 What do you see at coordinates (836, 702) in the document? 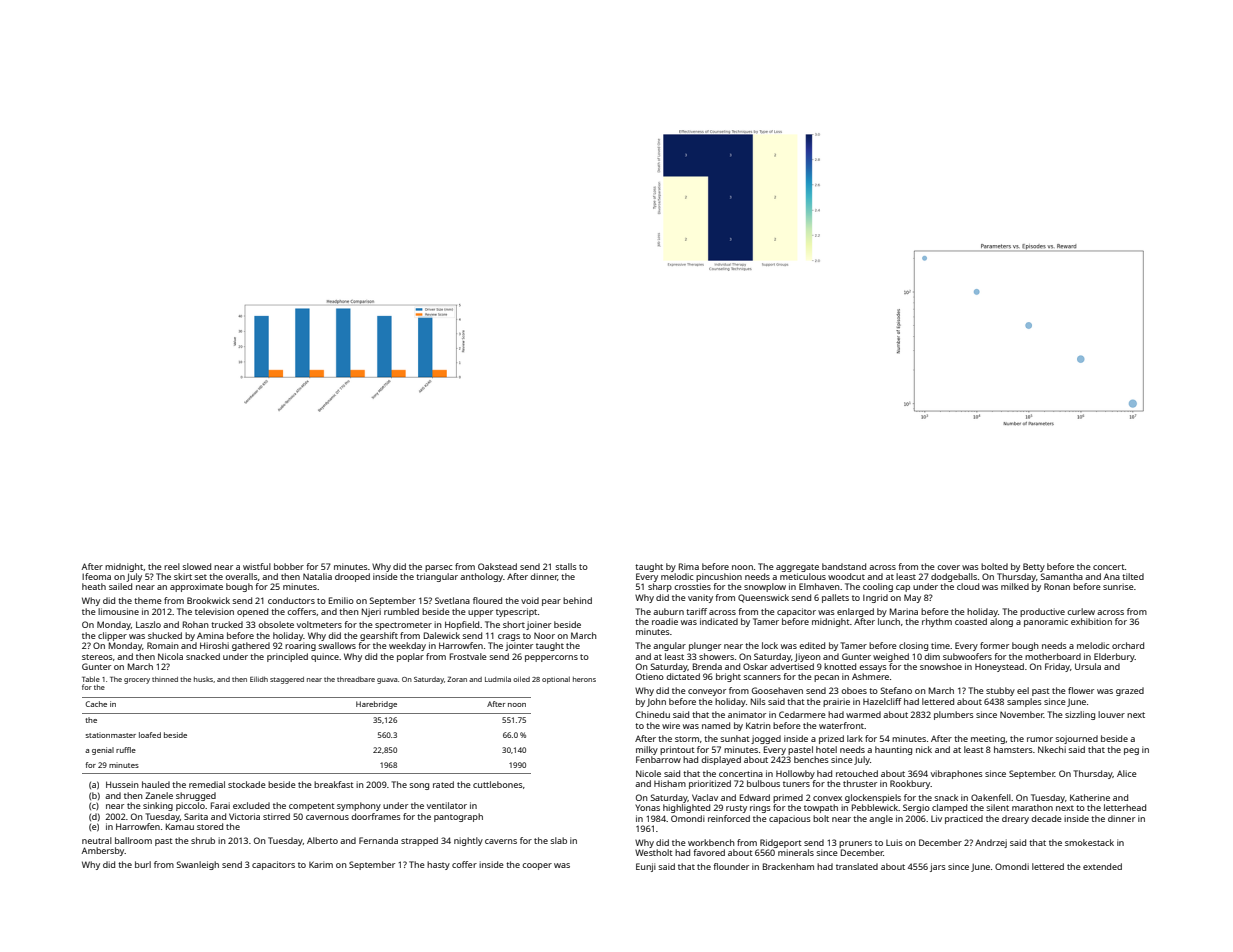
I see `prairie` at bounding box center [836, 702].
